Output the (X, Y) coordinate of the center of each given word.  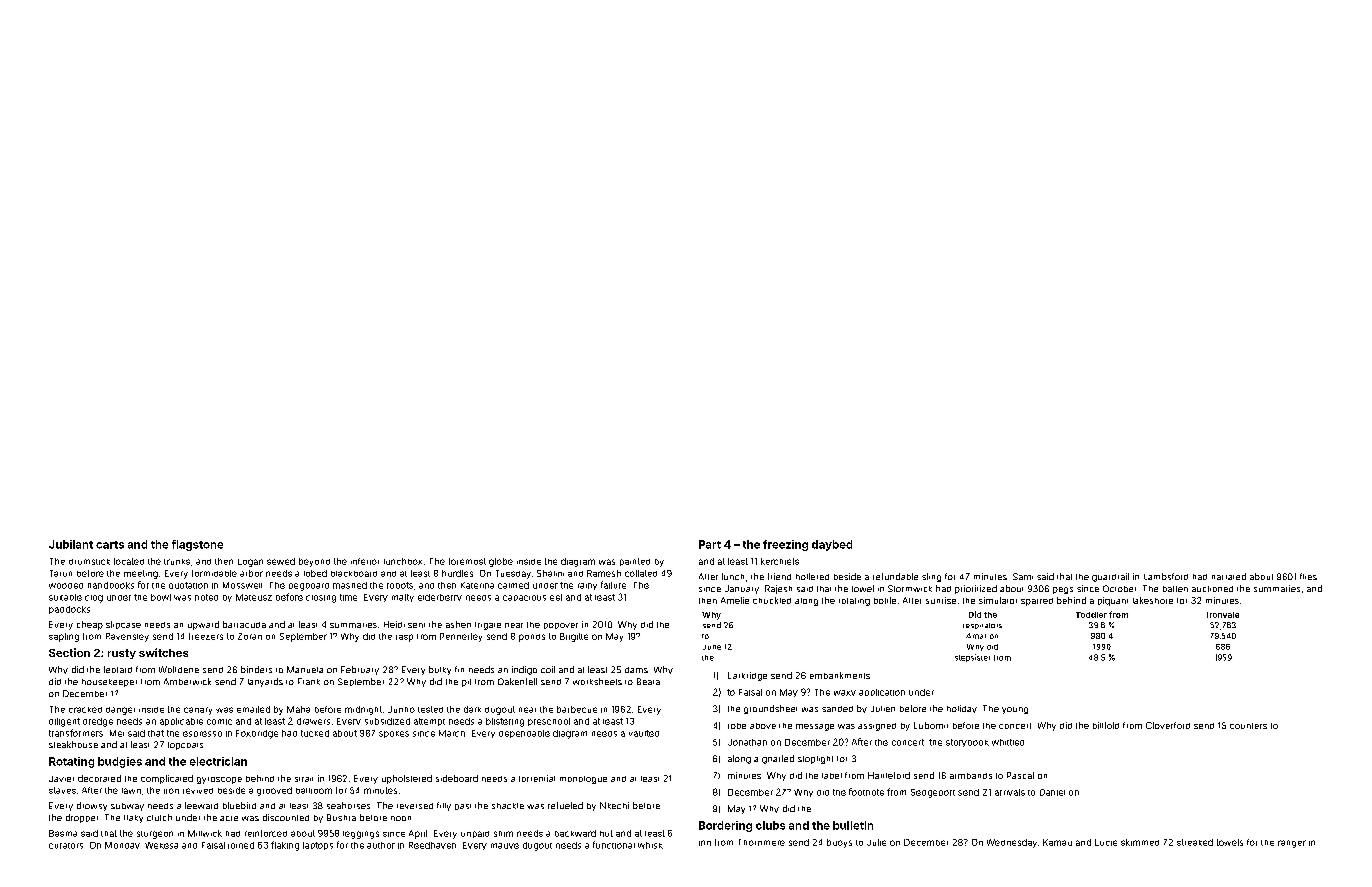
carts (110, 545)
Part (710, 544)
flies (1308, 576)
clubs (770, 825)
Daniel (1052, 792)
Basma (63, 833)
